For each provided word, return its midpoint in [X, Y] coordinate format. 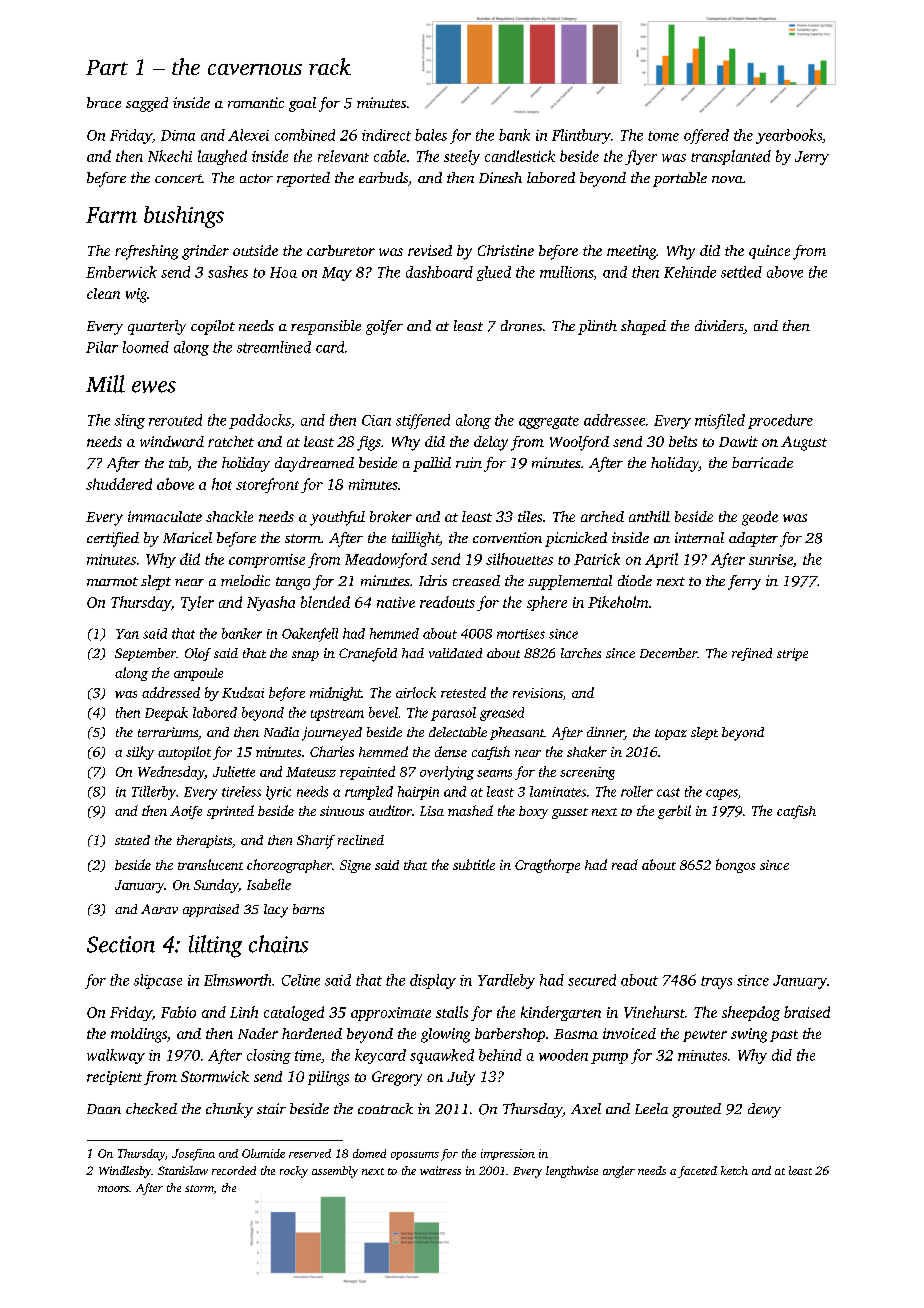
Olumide [263, 1153]
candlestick [520, 156]
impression [508, 1154]
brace [104, 102]
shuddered [119, 484]
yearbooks [789, 136]
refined [752, 654]
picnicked [576, 539]
